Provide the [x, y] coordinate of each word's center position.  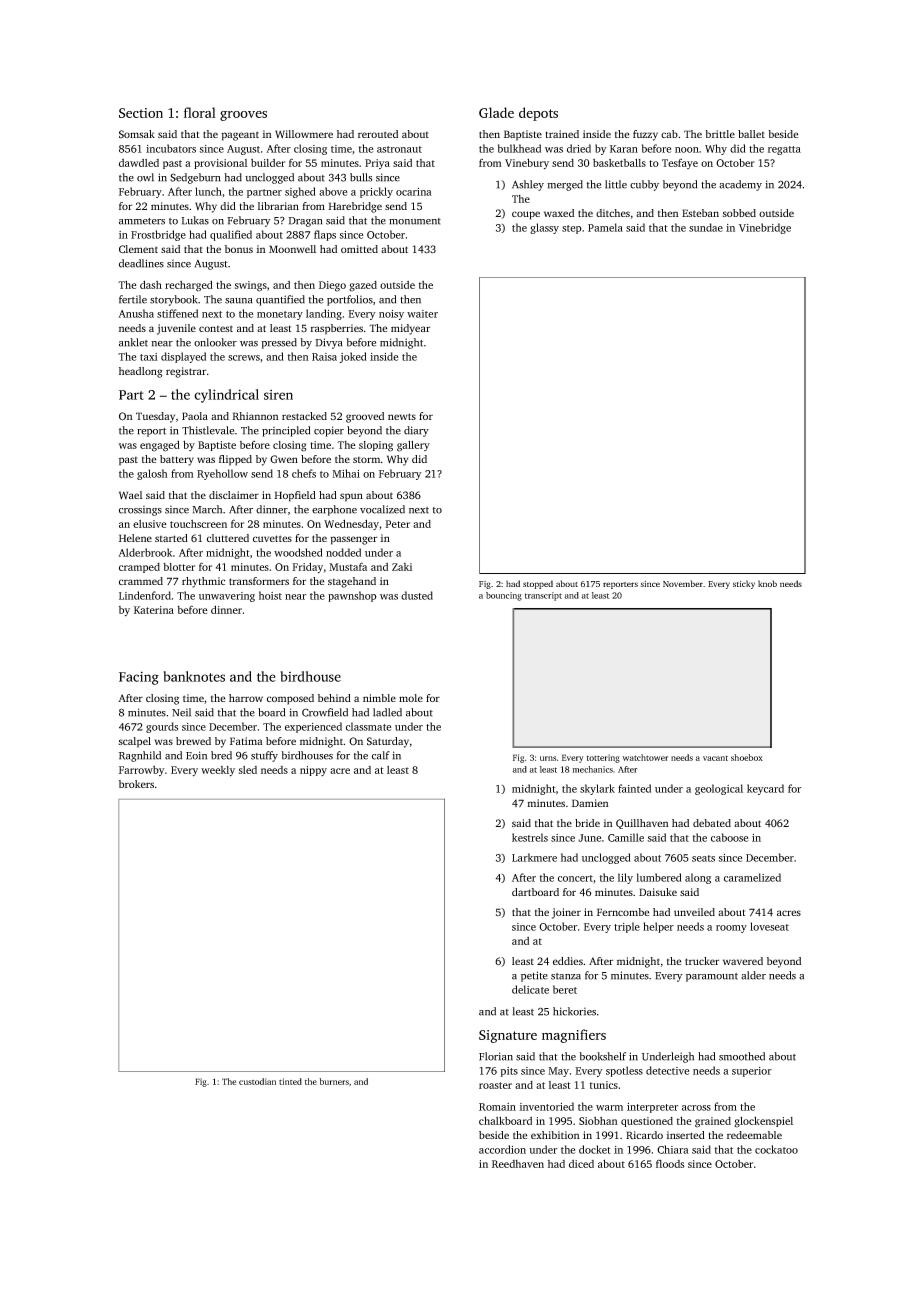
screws [244, 358]
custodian [257, 1081]
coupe [526, 215]
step [572, 229]
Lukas [195, 220]
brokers [136, 784]
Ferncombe [623, 912]
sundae [706, 227]
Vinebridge [765, 228]
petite [534, 976]
